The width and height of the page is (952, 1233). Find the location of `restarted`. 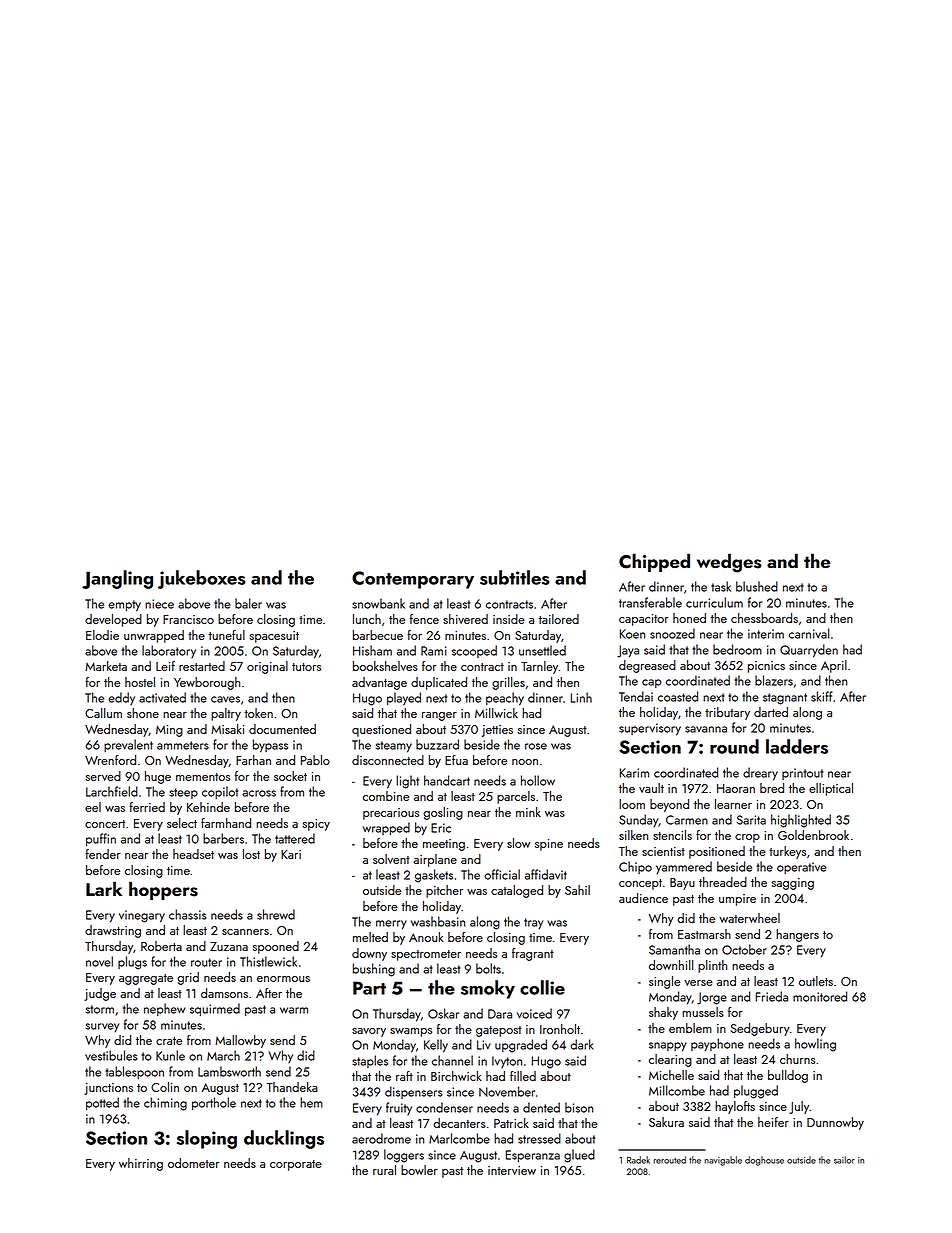

restarted is located at coordinates (202, 666).
